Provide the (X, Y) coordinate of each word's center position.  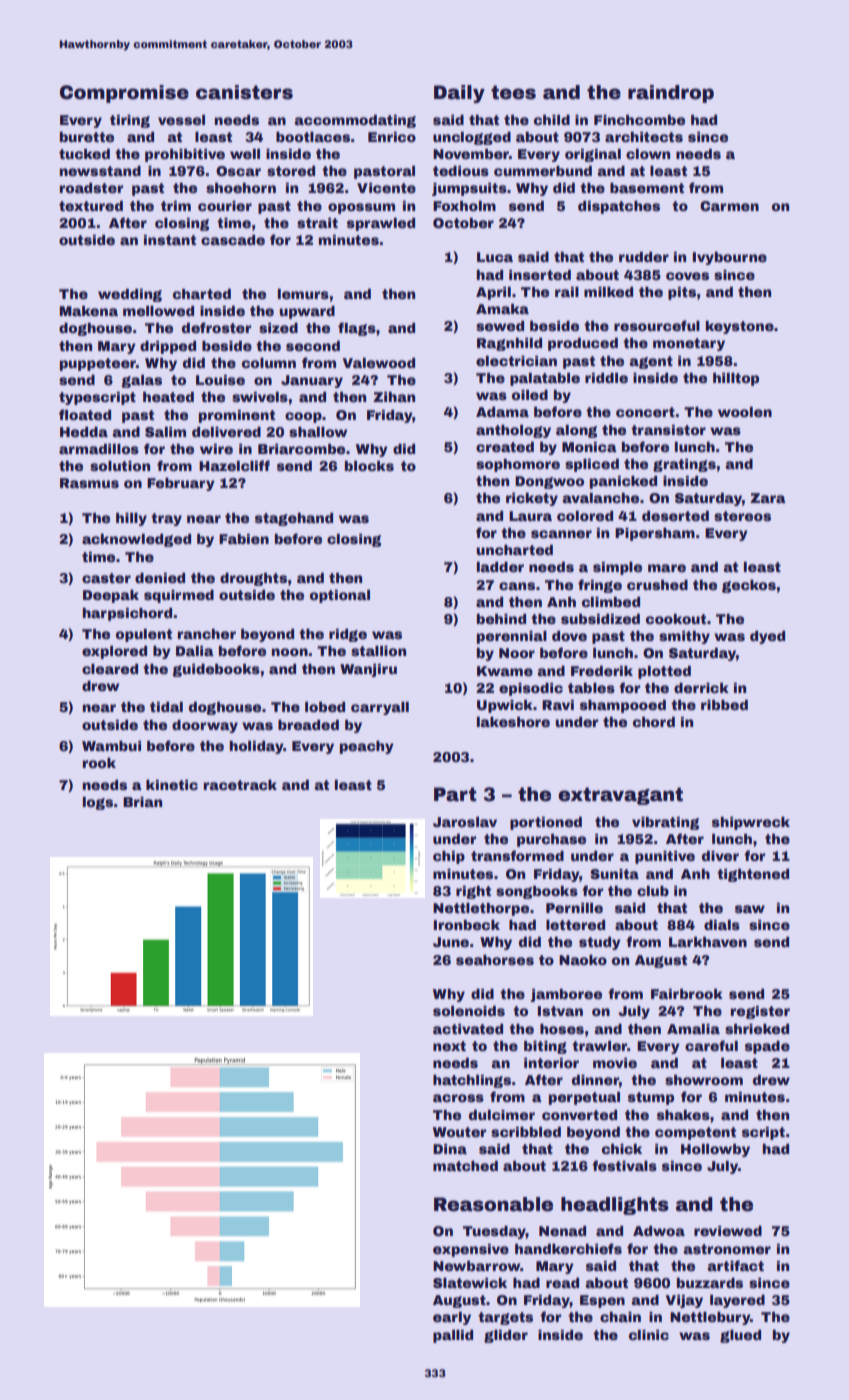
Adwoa (659, 1231)
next (449, 1046)
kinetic (172, 785)
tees (513, 92)
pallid (453, 1336)
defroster (216, 327)
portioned (546, 823)
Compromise (124, 94)
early (452, 1318)
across (458, 1098)
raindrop (671, 94)
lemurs (303, 294)
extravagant (620, 796)
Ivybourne (730, 258)
